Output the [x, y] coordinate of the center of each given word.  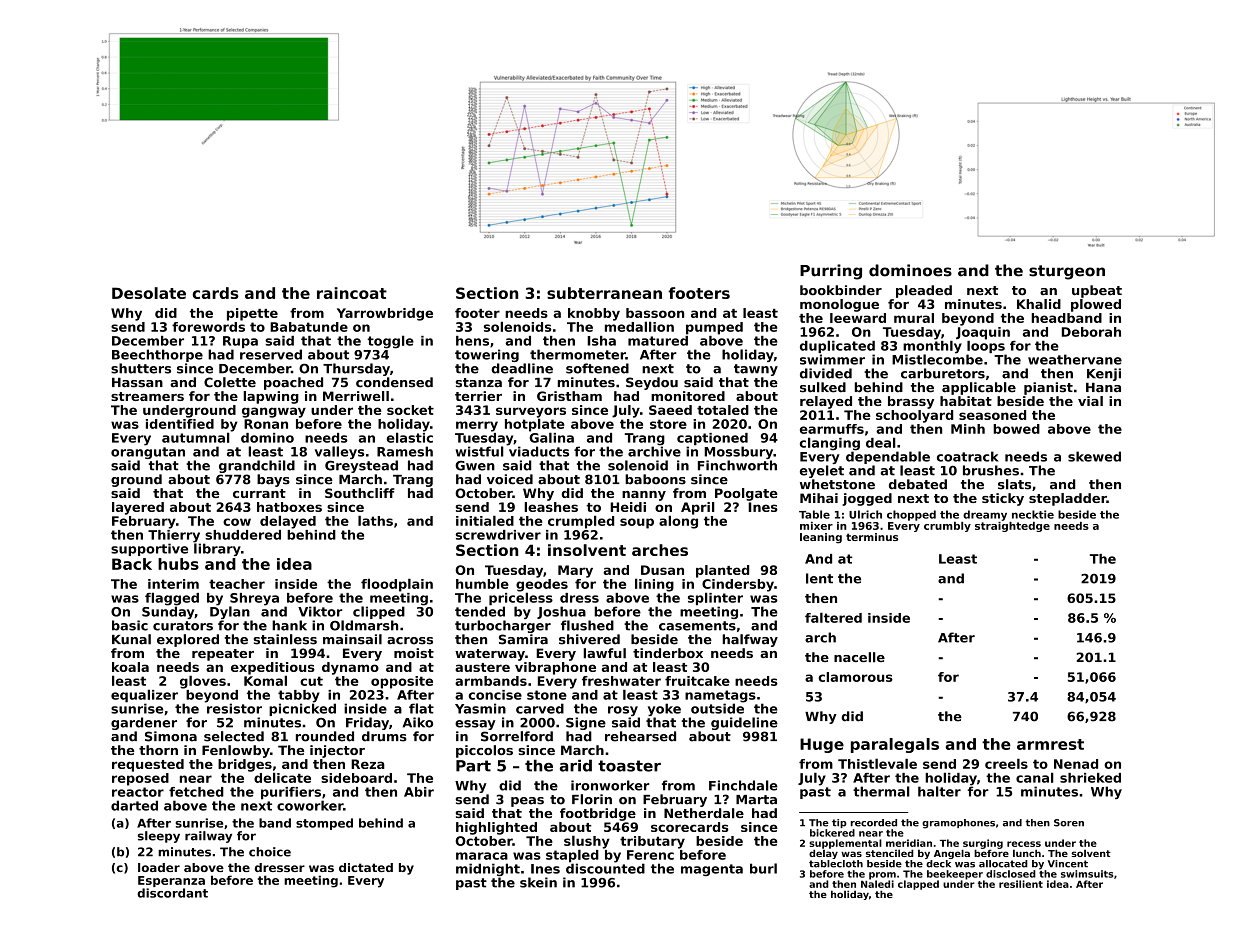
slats [1014, 484]
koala [130, 667]
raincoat [352, 293]
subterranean [604, 293]
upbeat [1097, 291]
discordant [172, 893]
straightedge [1012, 527]
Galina [551, 437]
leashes [551, 507]
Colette [230, 382]
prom [882, 876]
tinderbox [668, 653]
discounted [605, 868]
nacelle [859, 657]
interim [173, 584]
